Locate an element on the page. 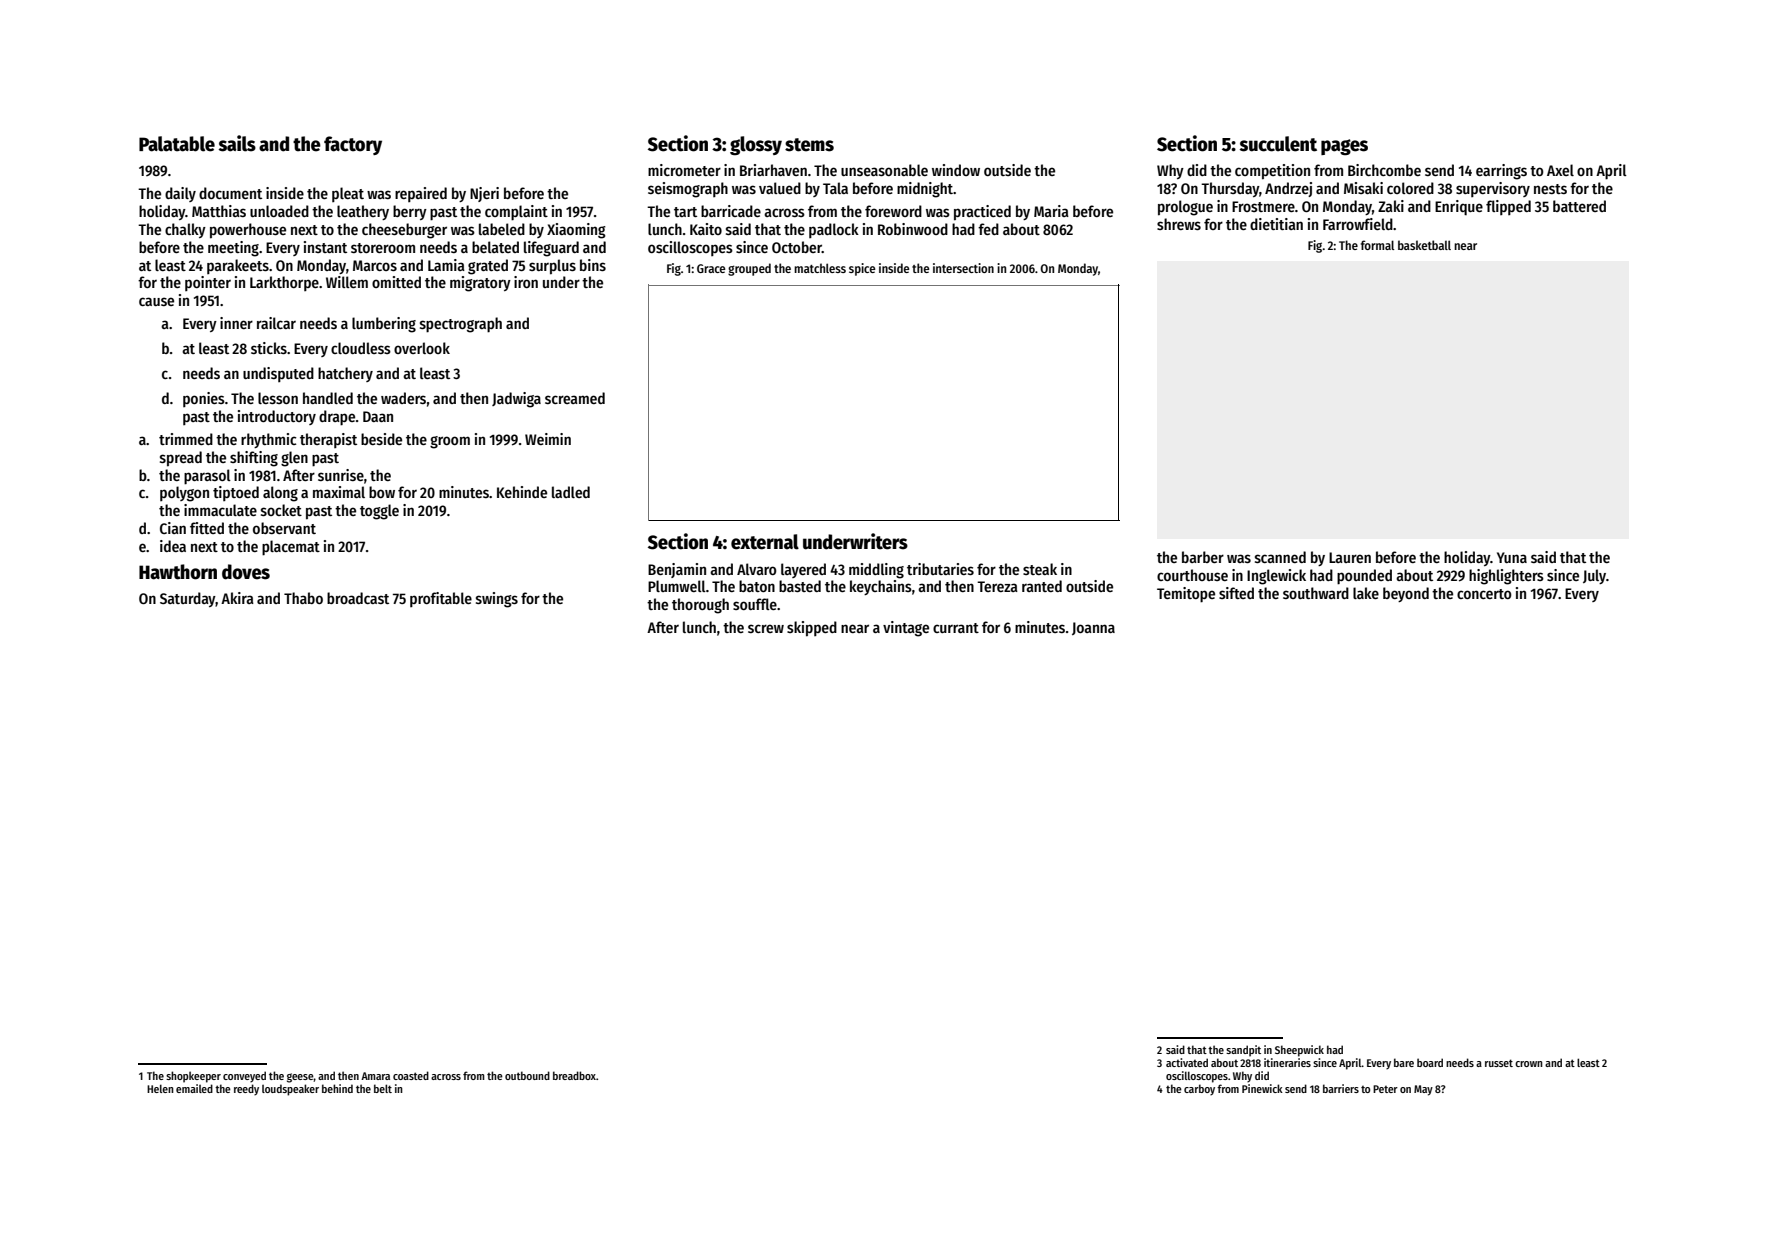 Image resolution: width=1767 pixels, height=1249 pixels. broadcast is located at coordinates (358, 598).
